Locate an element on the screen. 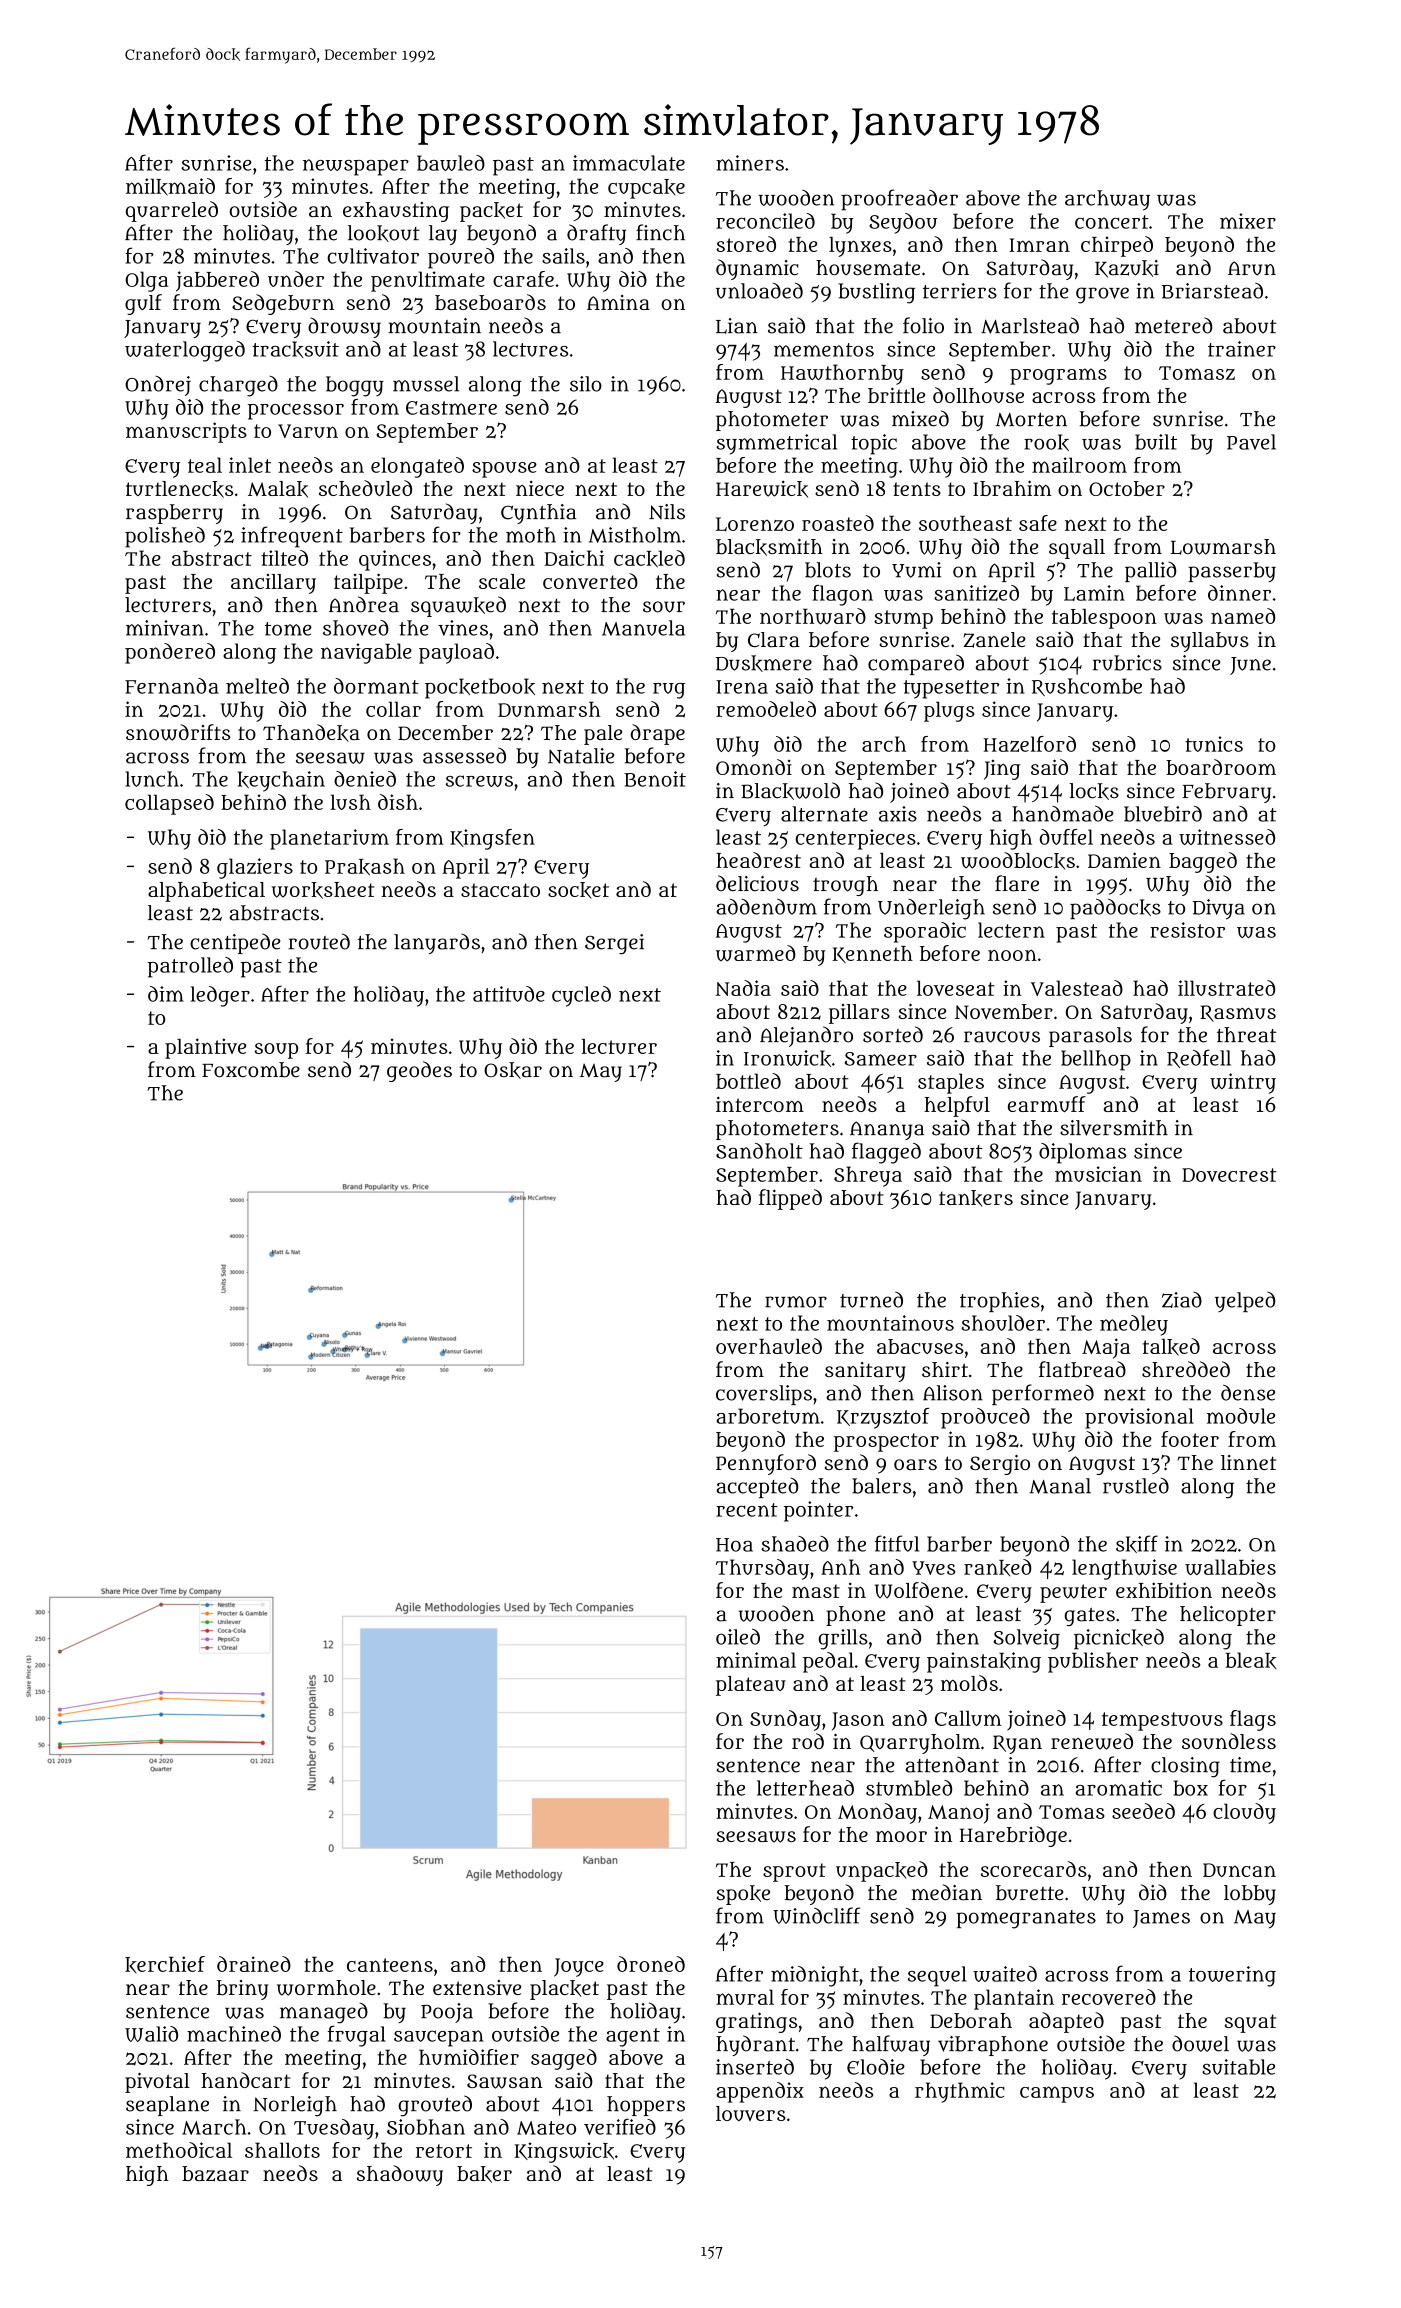 The width and height of the screenshot is (1401, 2308). Briarstead is located at coordinates (1212, 291).
